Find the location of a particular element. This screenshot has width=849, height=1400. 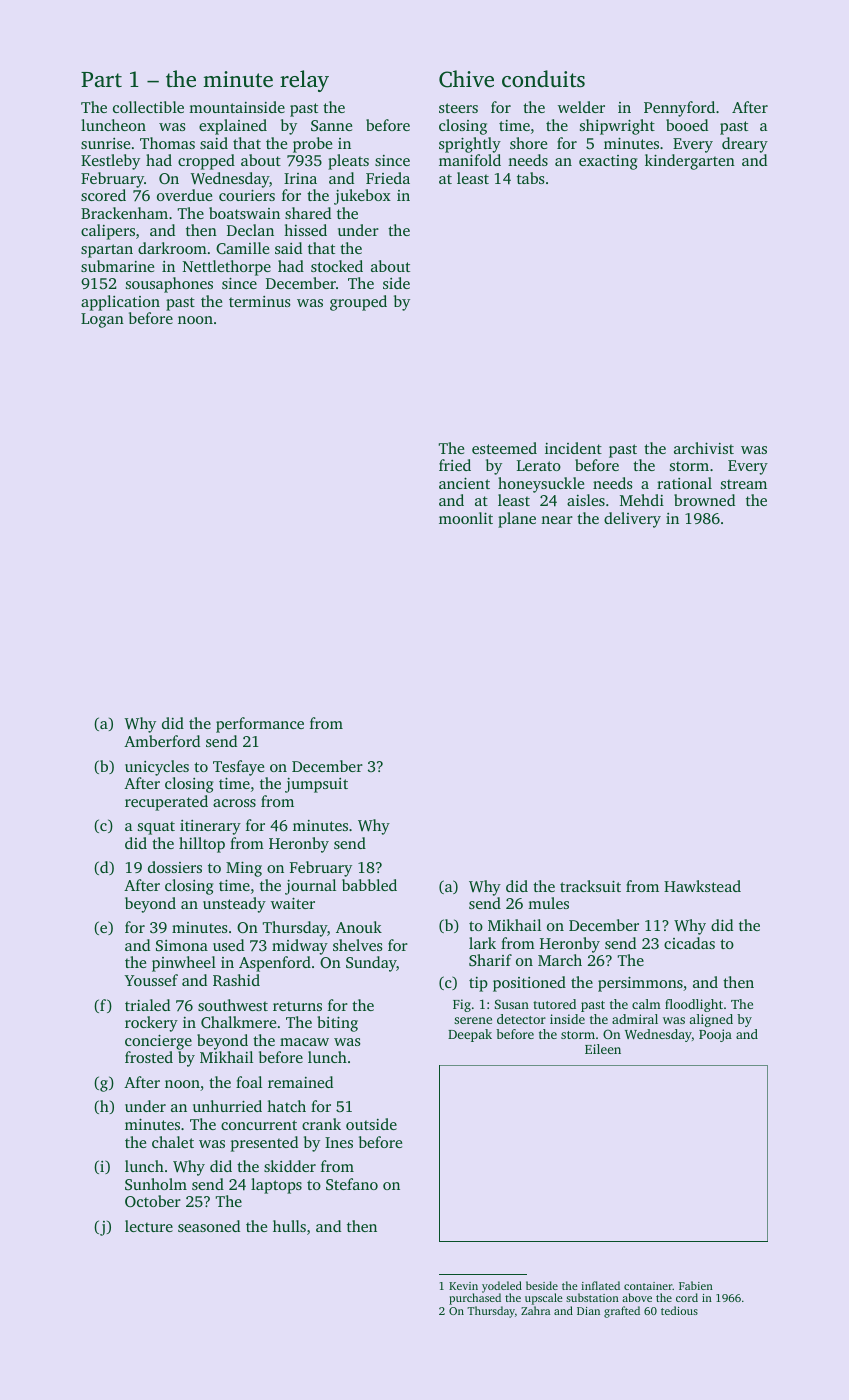

seasoned is located at coordinates (209, 1226).
